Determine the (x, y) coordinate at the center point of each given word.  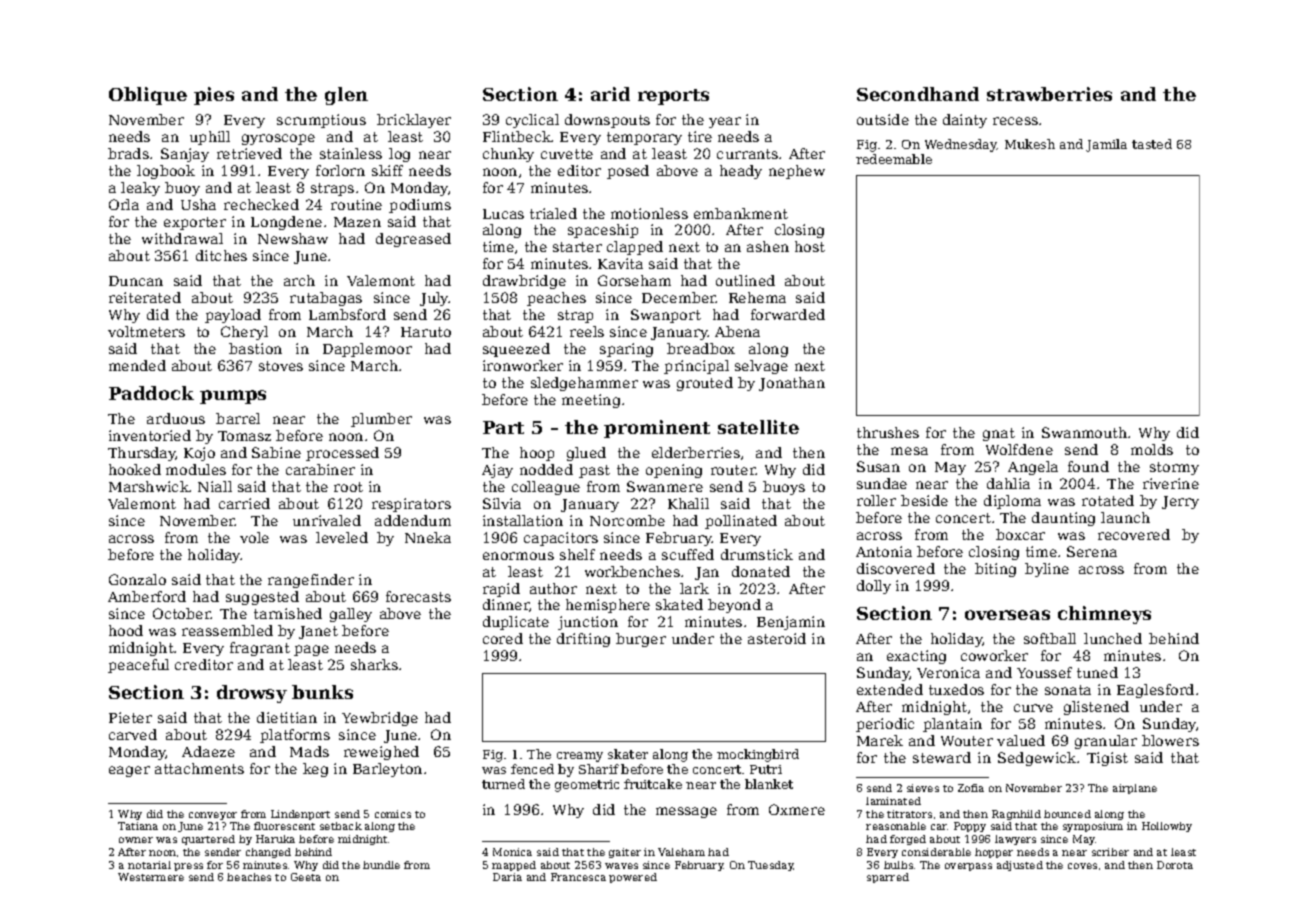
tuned (1097, 672)
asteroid (777, 638)
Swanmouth (1084, 432)
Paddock (151, 393)
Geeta (306, 877)
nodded (546, 469)
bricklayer (414, 121)
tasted (1152, 144)
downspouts (607, 121)
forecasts (418, 596)
